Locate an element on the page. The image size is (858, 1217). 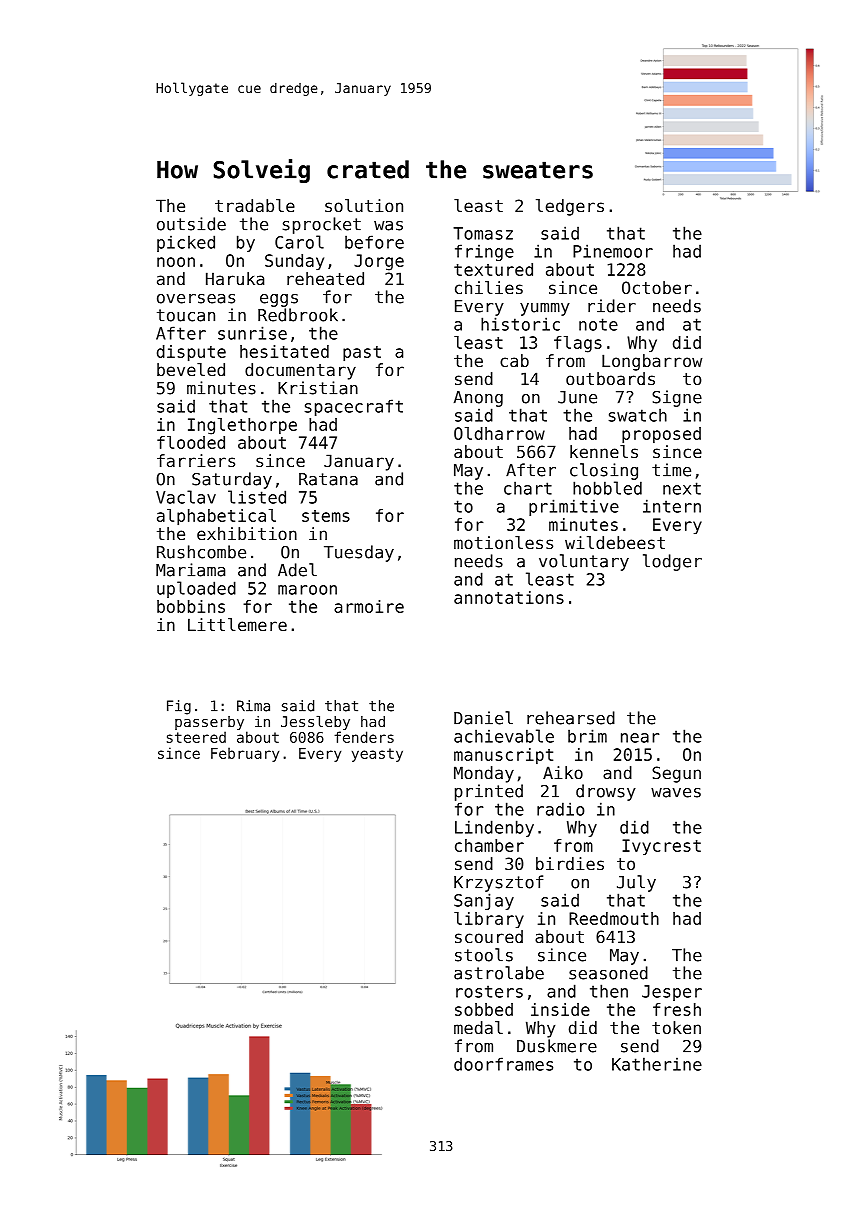
Ivycrest is located at coordinates (661, 847).
